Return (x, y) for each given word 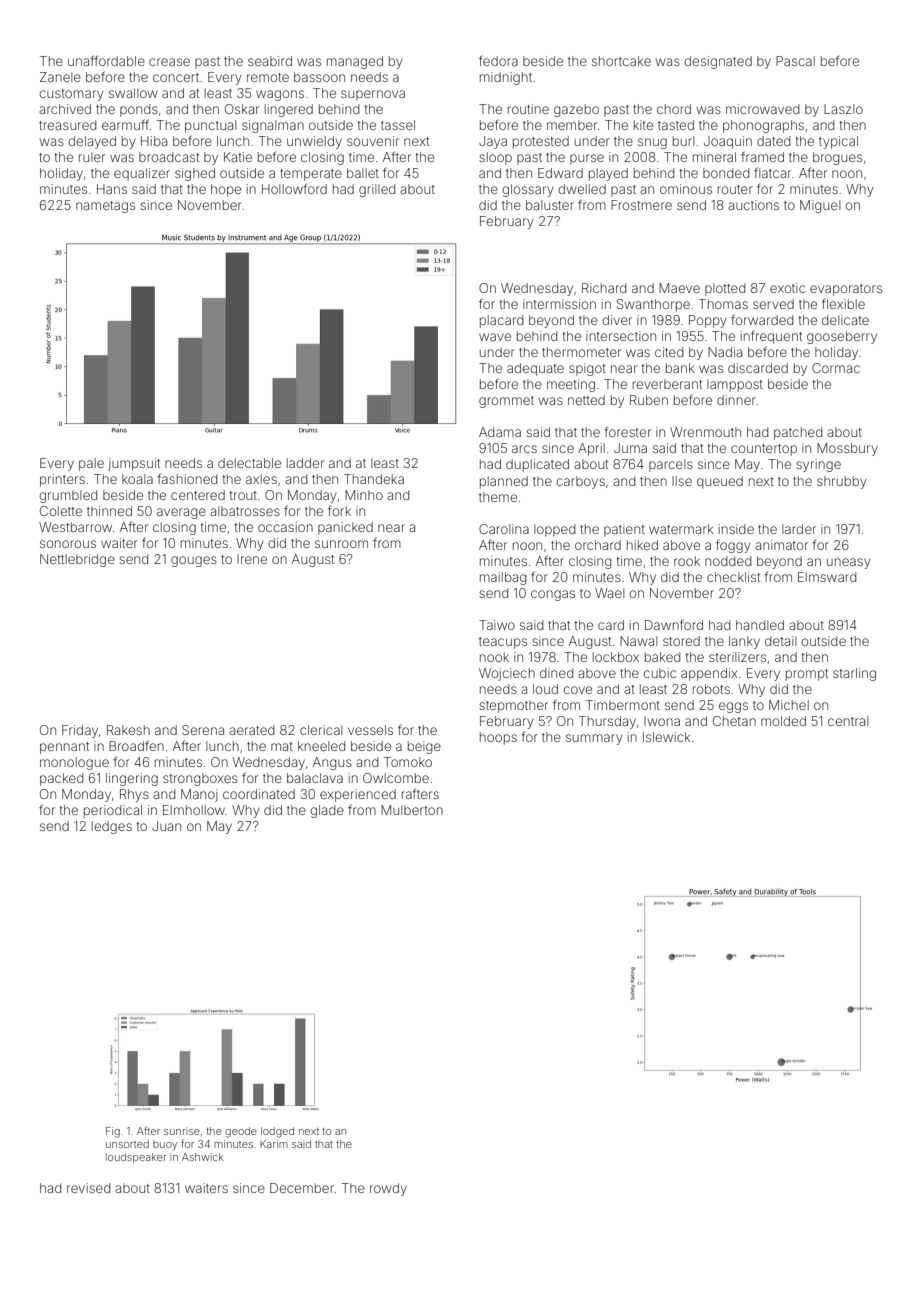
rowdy (388, 1189)
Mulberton (412, 810)
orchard (598, 545)
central (848, 721)
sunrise (182, 1131)
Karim (274, 1144)
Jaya (493, 142)
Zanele (60, 77)
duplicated (537, 465)
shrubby (842, 482)
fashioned (187, 478)
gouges (194, 561)
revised (88, 1188)
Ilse (682, 481)
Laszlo (843, 109)
